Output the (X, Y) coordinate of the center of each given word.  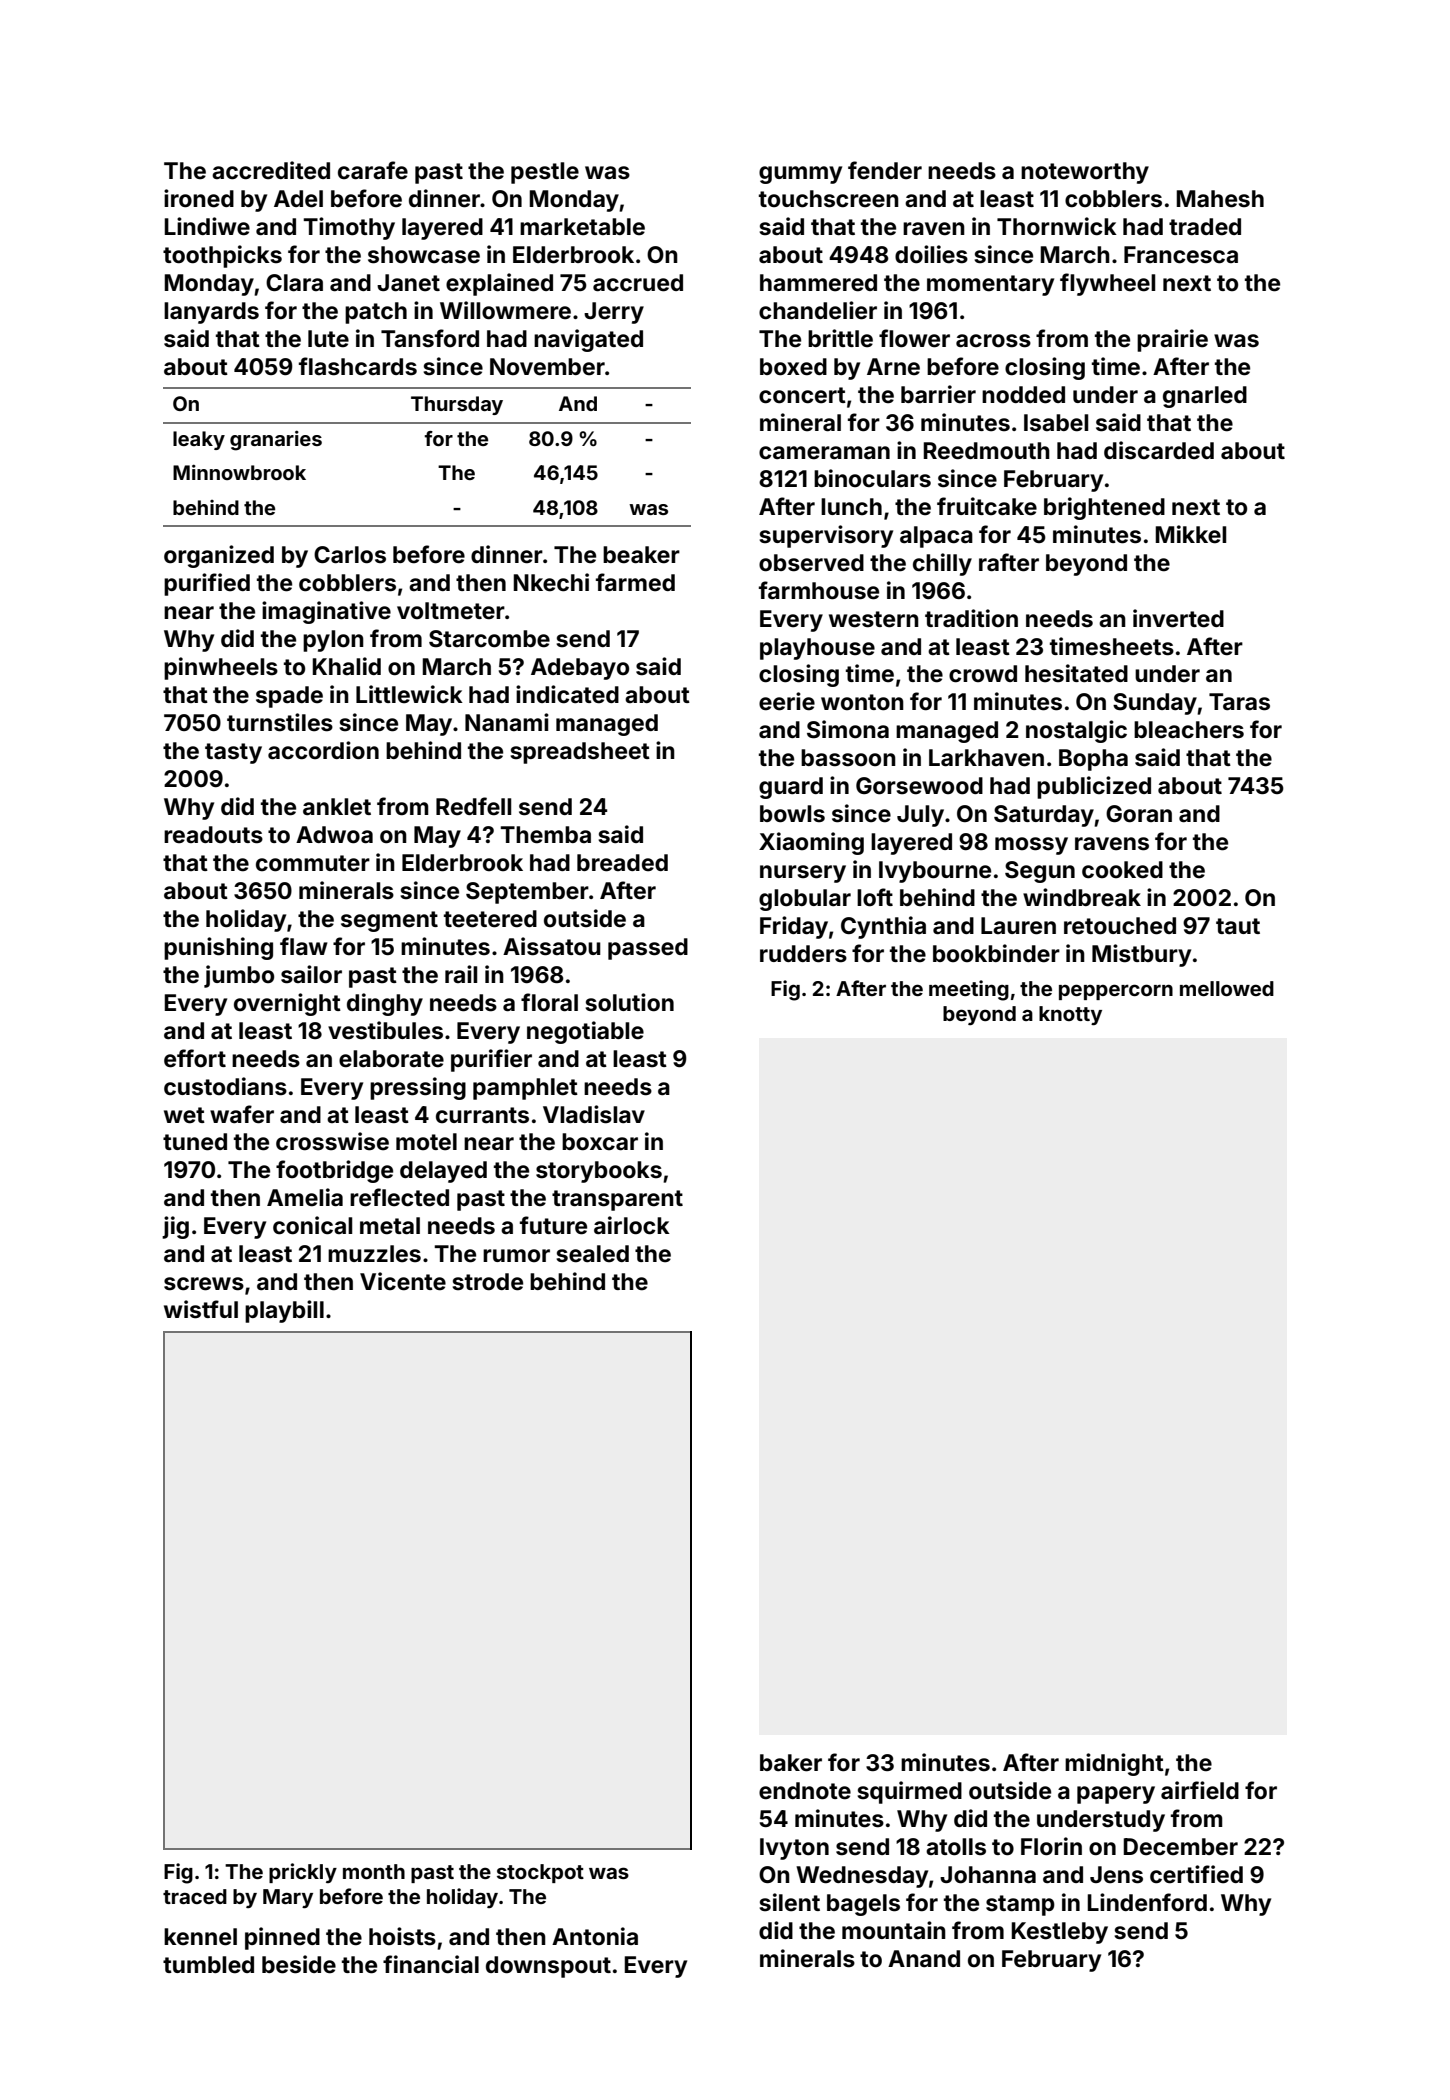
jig (175, 1227)
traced (195, 1896)
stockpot (540, 1873)
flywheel (1107, 284)
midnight (1114, 1764)
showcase (424, 255)
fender (885, 170)
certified (1196, 1874)
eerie (787, 701)
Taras (1239, 702)
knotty (1070, 1015)
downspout (548, 1967)
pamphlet (525, 1089)
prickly (303, 1873)
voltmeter (451, 611)
